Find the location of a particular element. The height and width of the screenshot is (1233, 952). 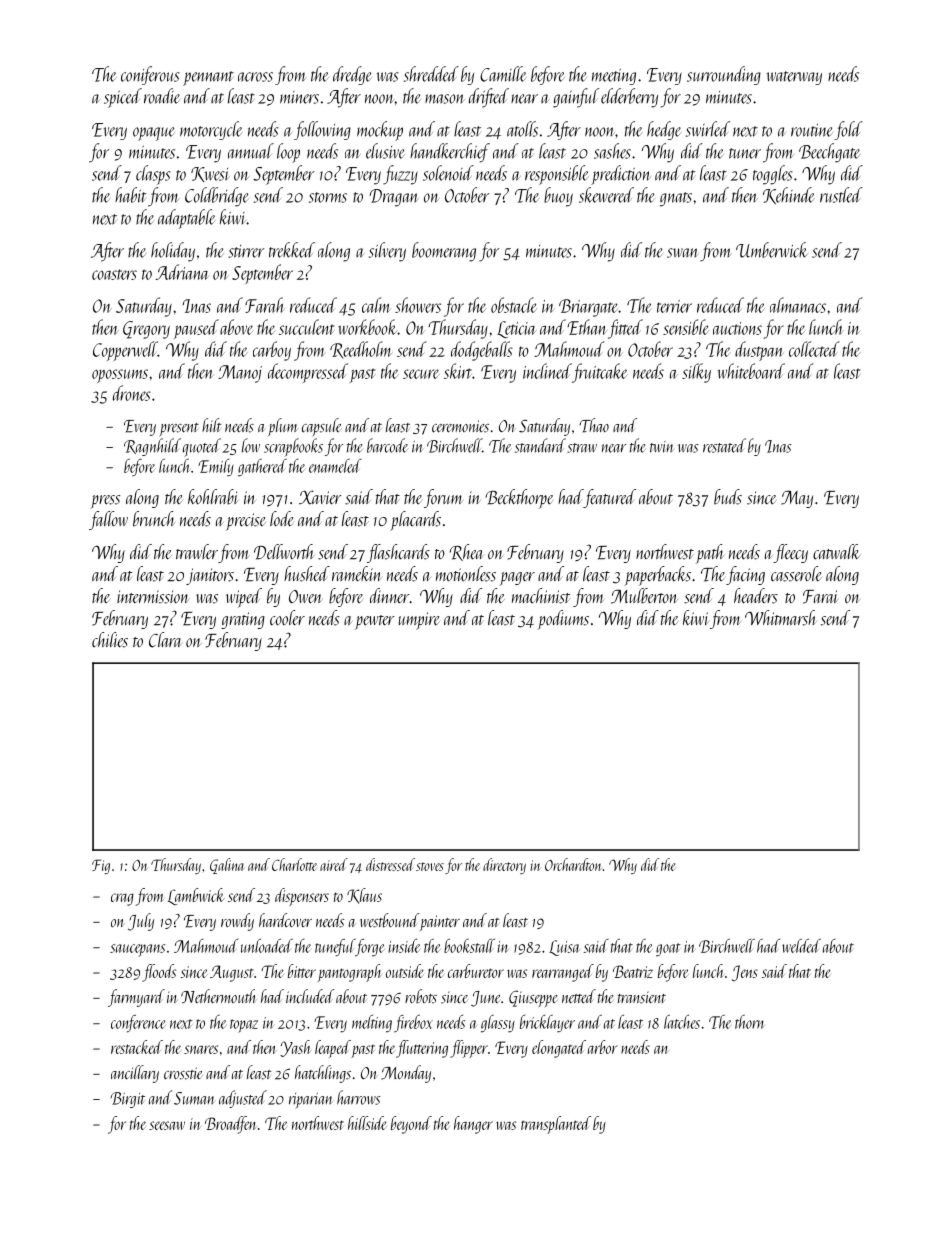

Galina is located at coordinates (227, 866).
